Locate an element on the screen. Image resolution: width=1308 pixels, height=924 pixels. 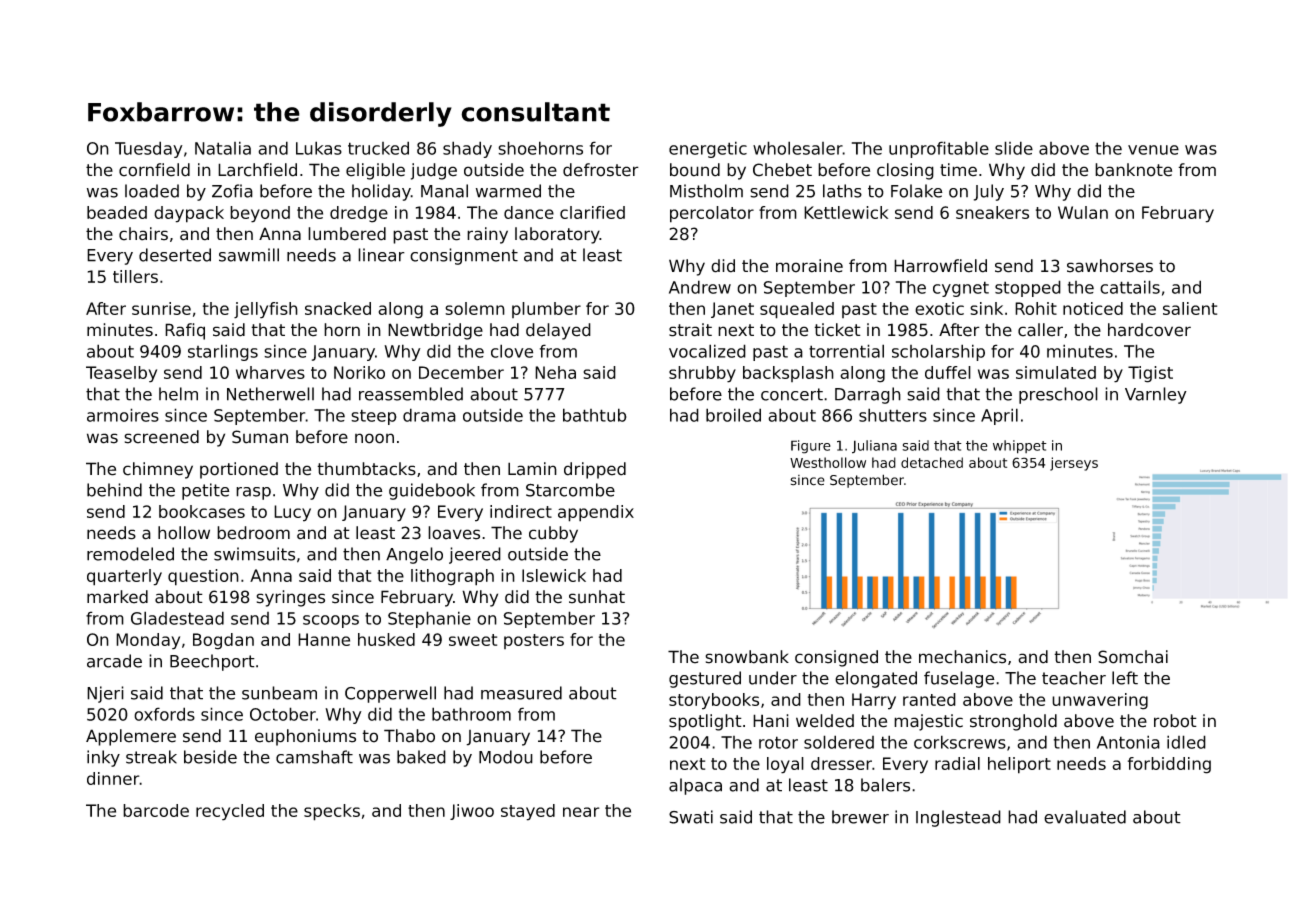
recycled is located at coordinates (230, 812).
